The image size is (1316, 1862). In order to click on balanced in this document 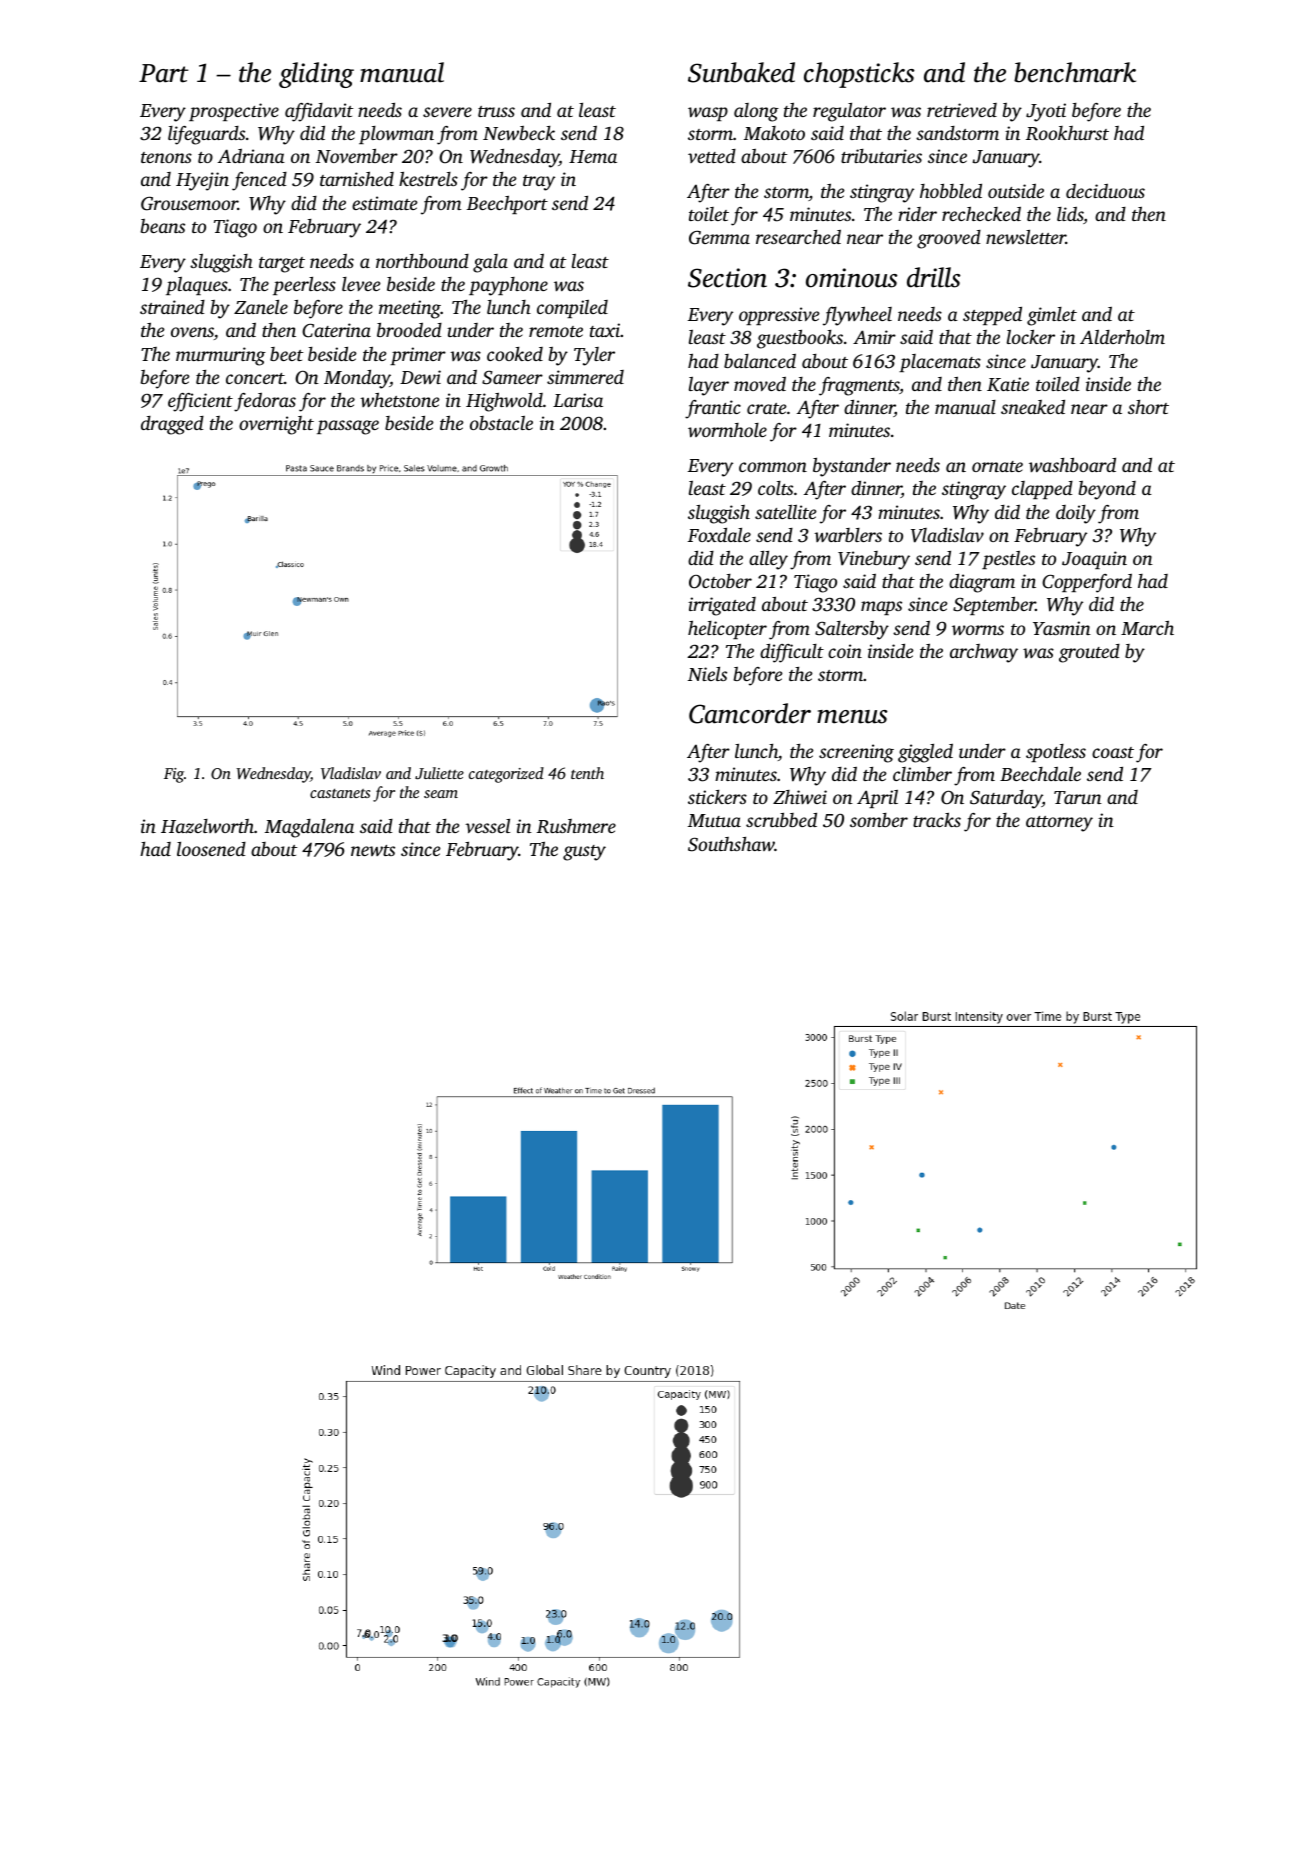, I will do `click(760, 360)`.
